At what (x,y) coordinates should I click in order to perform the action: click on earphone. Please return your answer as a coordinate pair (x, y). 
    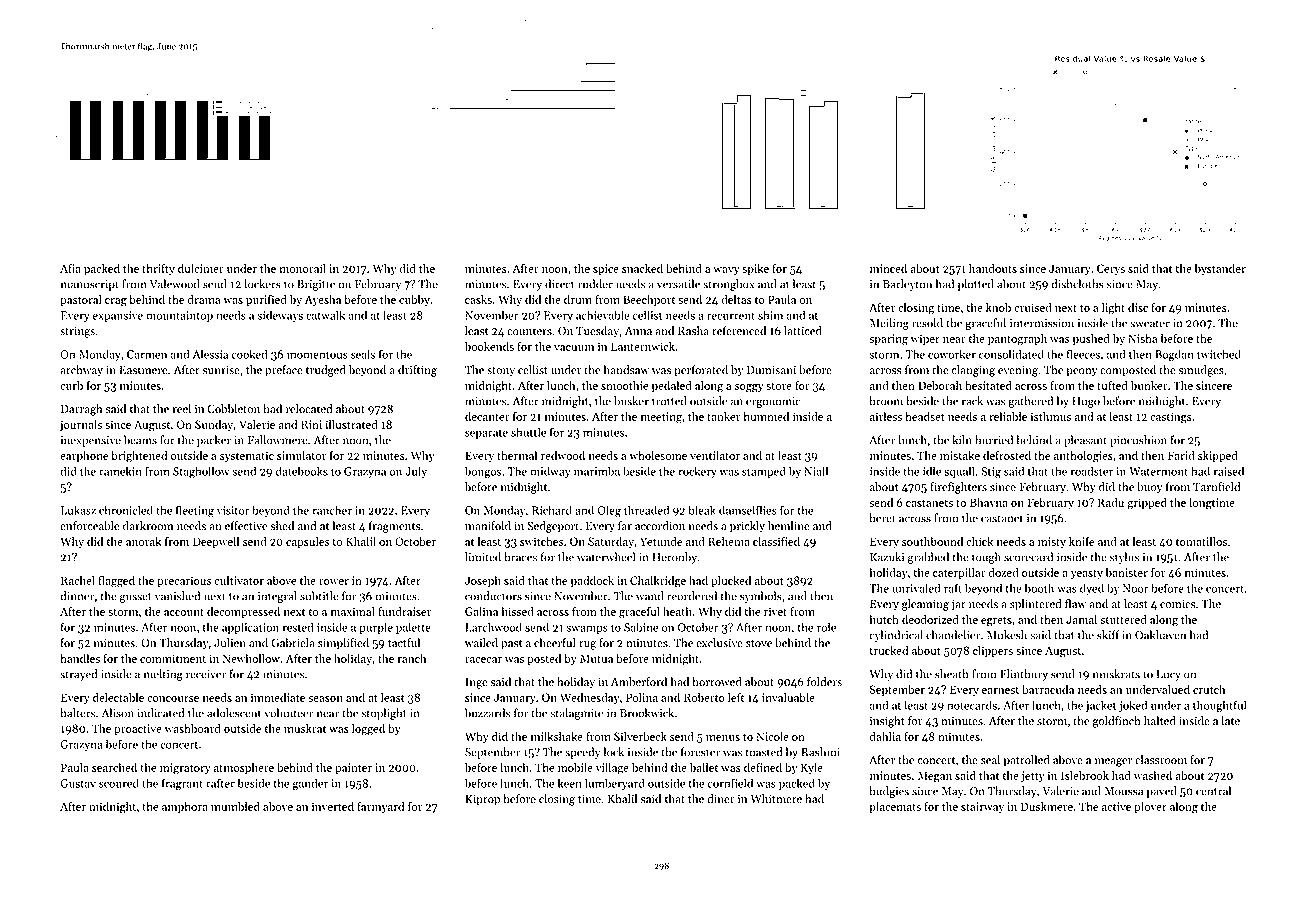
    Looking at the image, I should click on (84, 456).
